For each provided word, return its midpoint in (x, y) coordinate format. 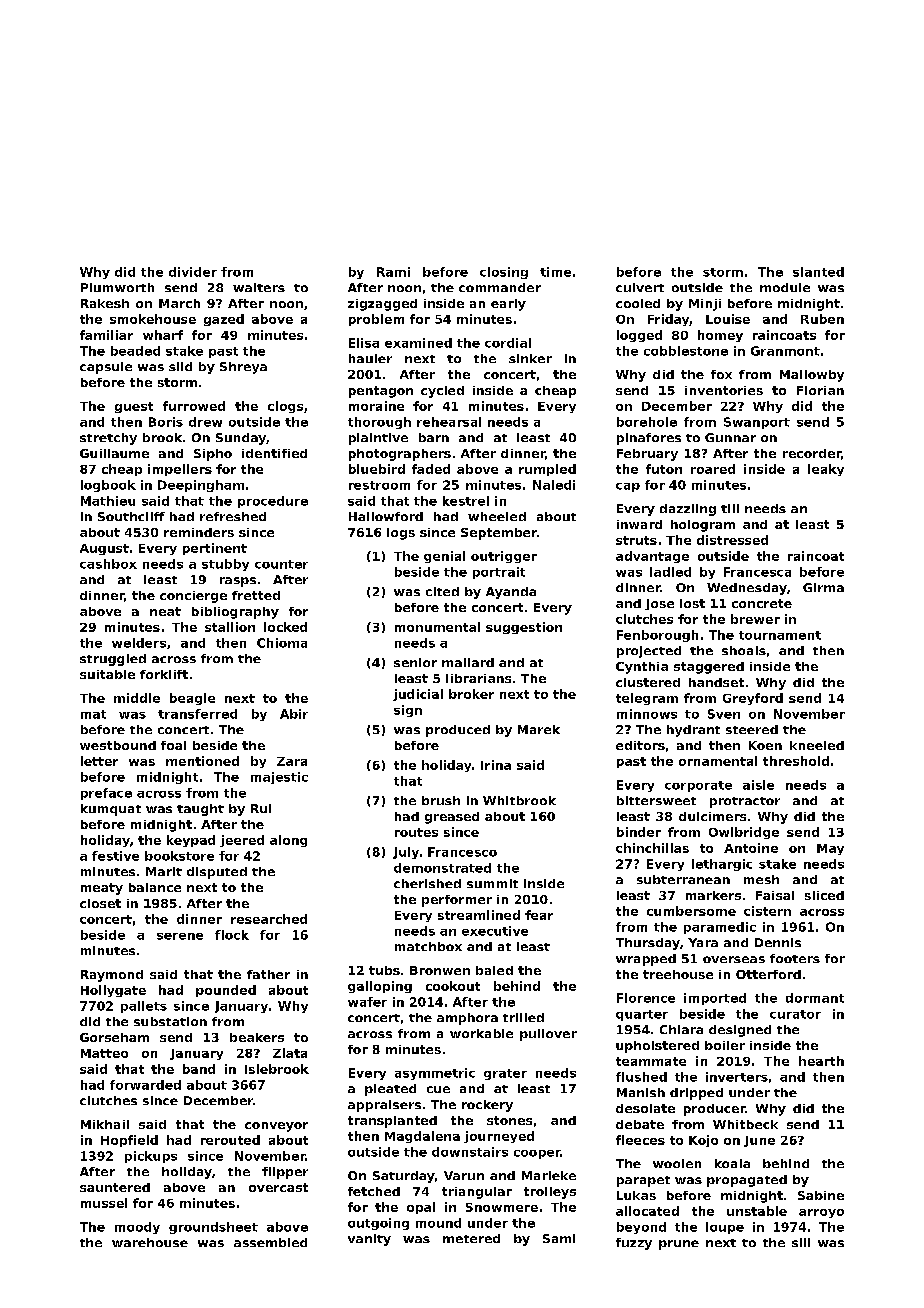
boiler (725, 1045)
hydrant (693, 731)
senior (415, 662)
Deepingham (201, 486)
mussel (104, 1203)
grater (505, 1074)
